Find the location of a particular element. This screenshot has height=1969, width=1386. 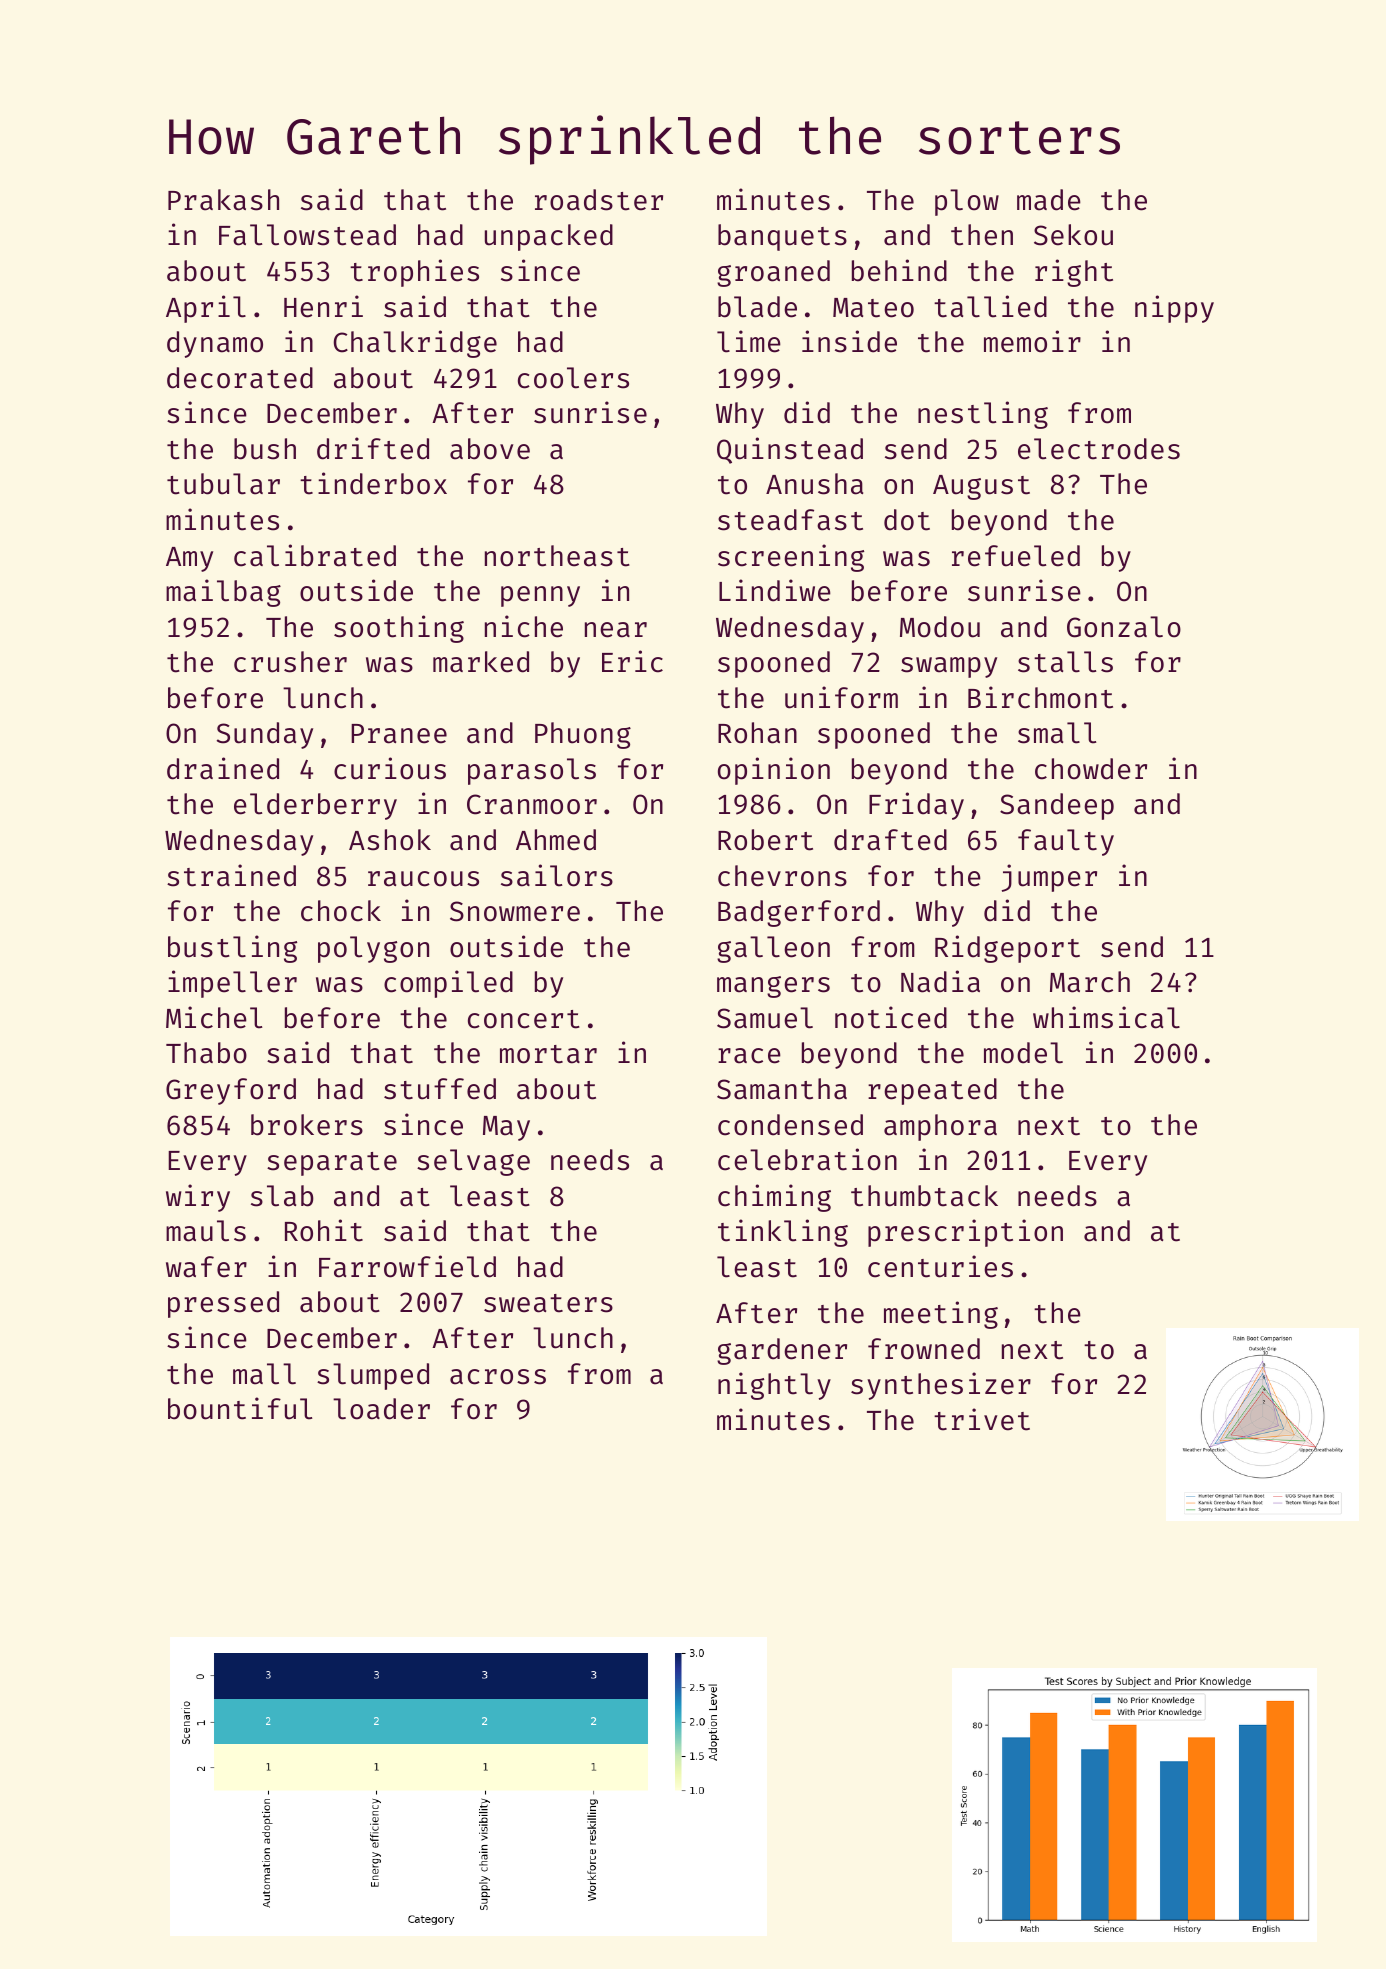

lime is located at coordinates (749, 341).
